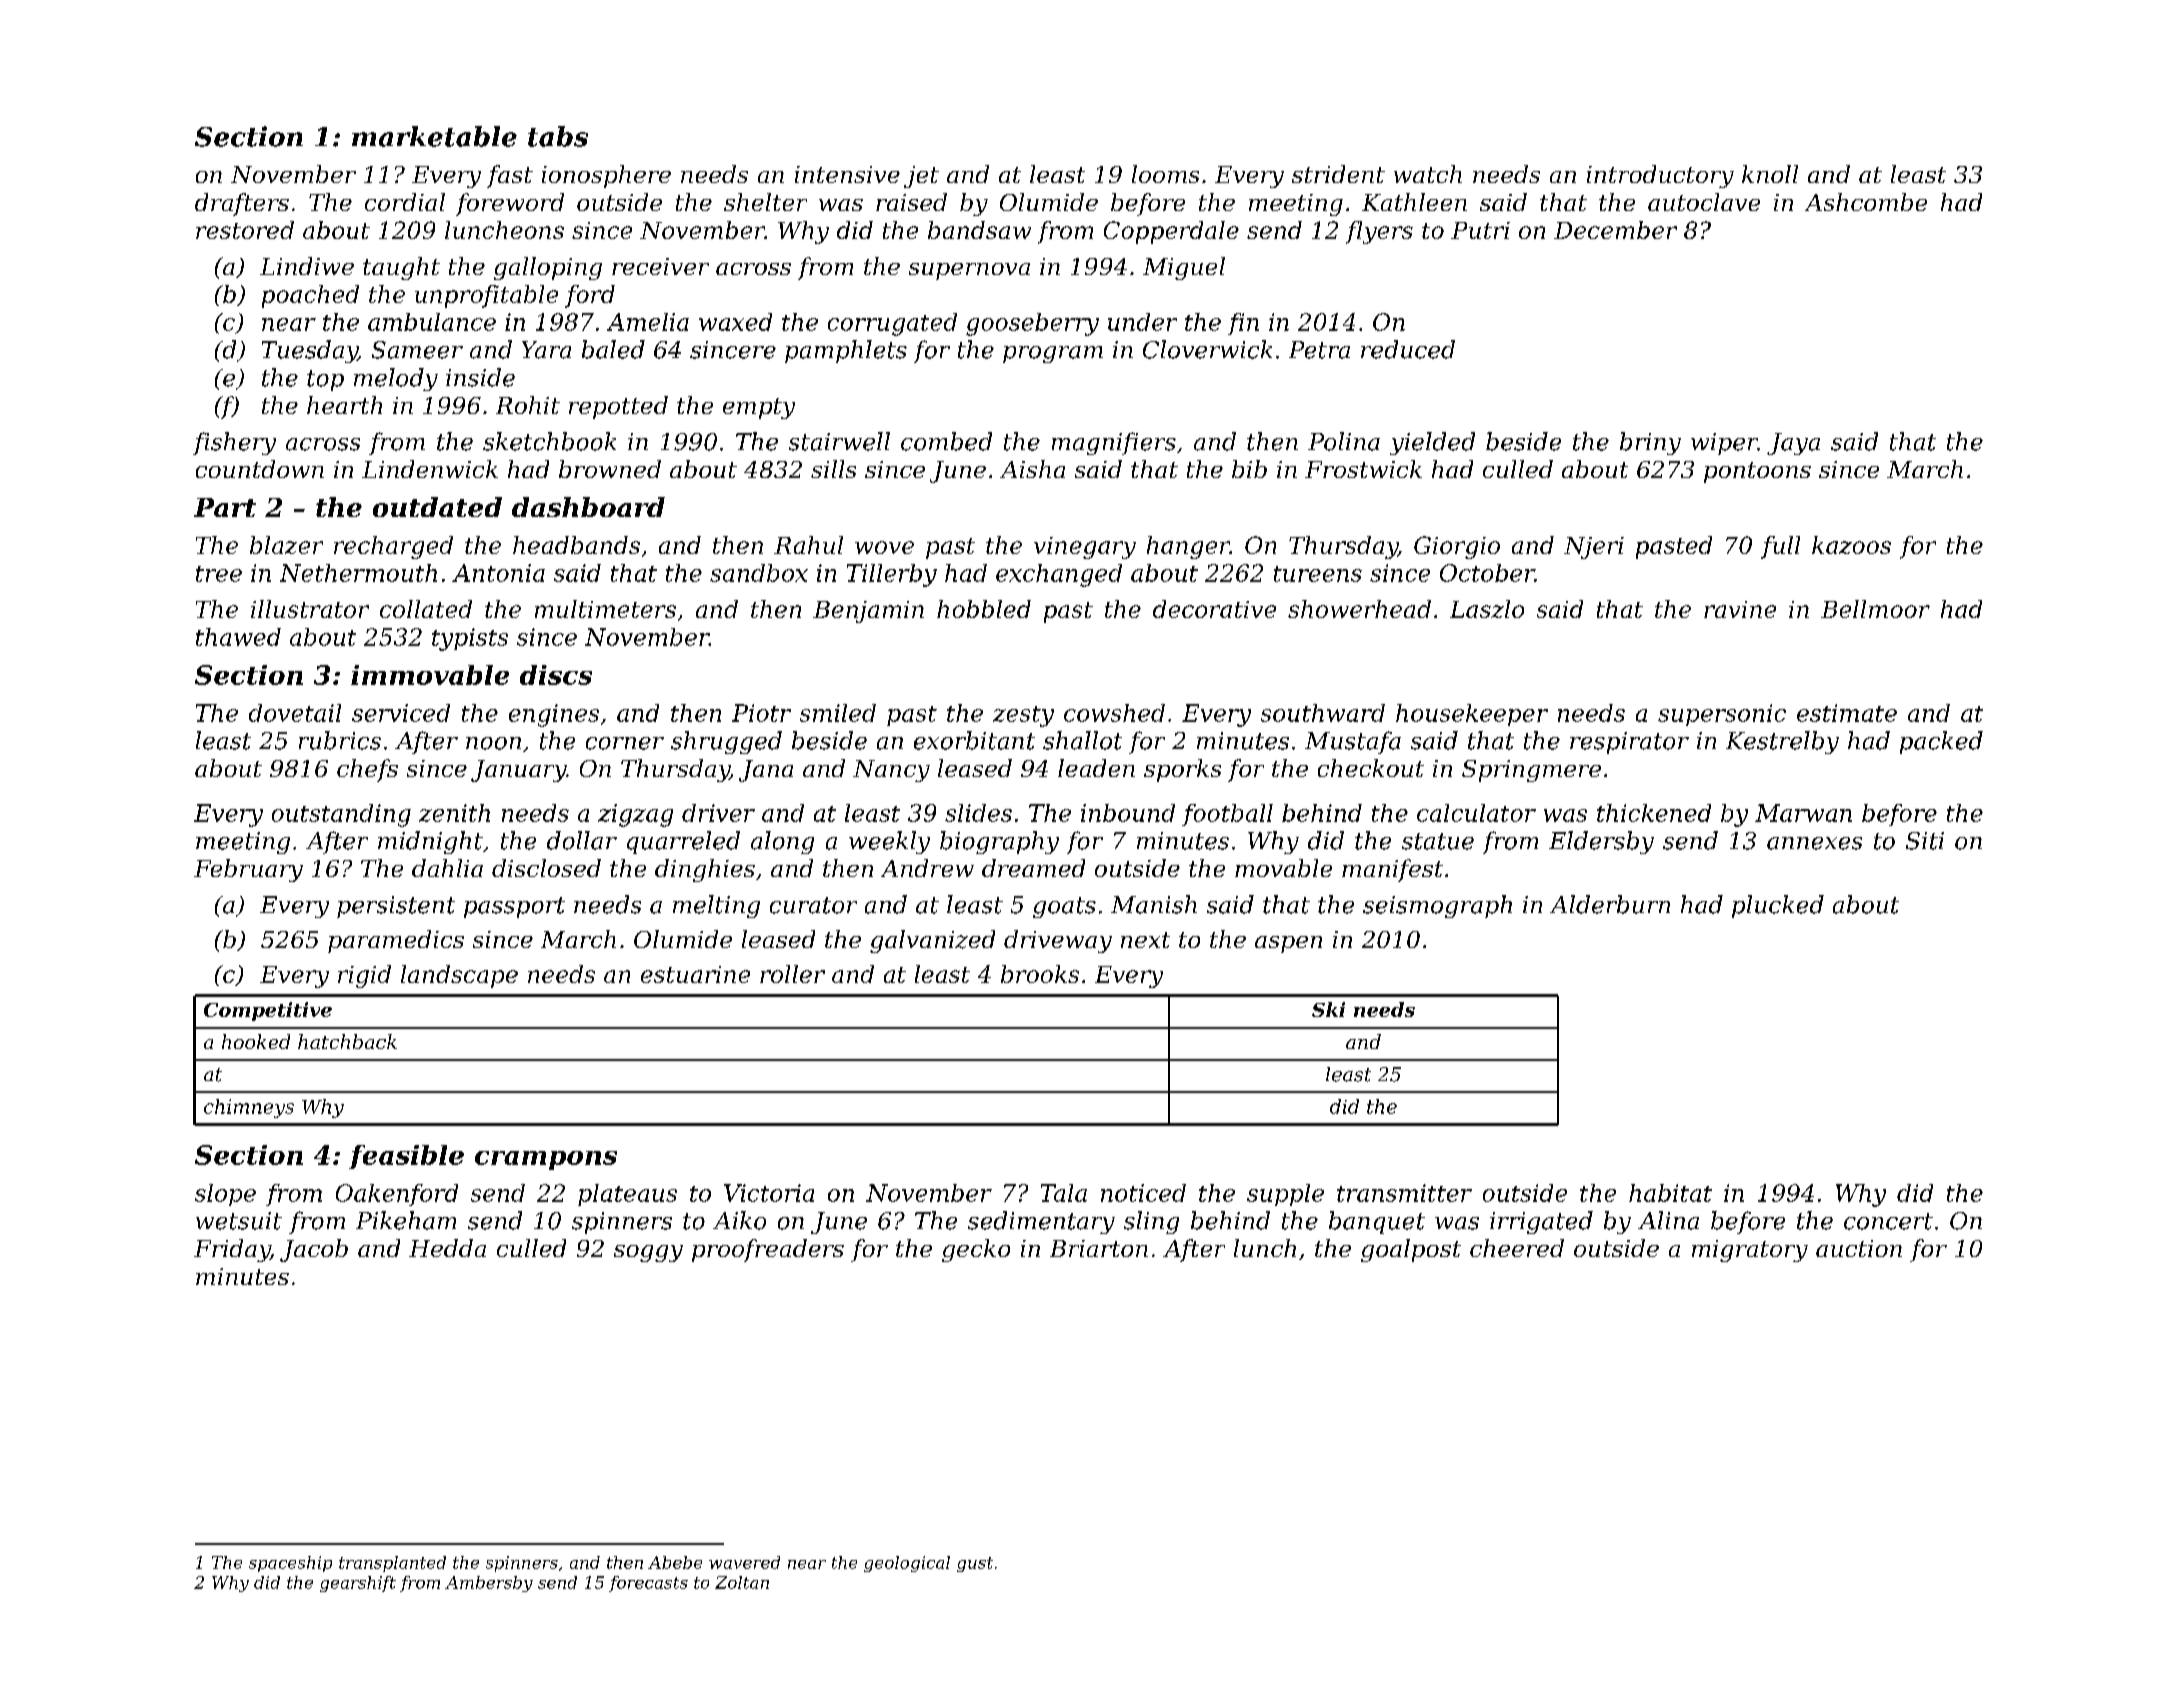 The image size is (2178, 1683). What do you see at coordinates (635, 815) in the image?
I see `zigzag` at bounding box center [635, 815].
